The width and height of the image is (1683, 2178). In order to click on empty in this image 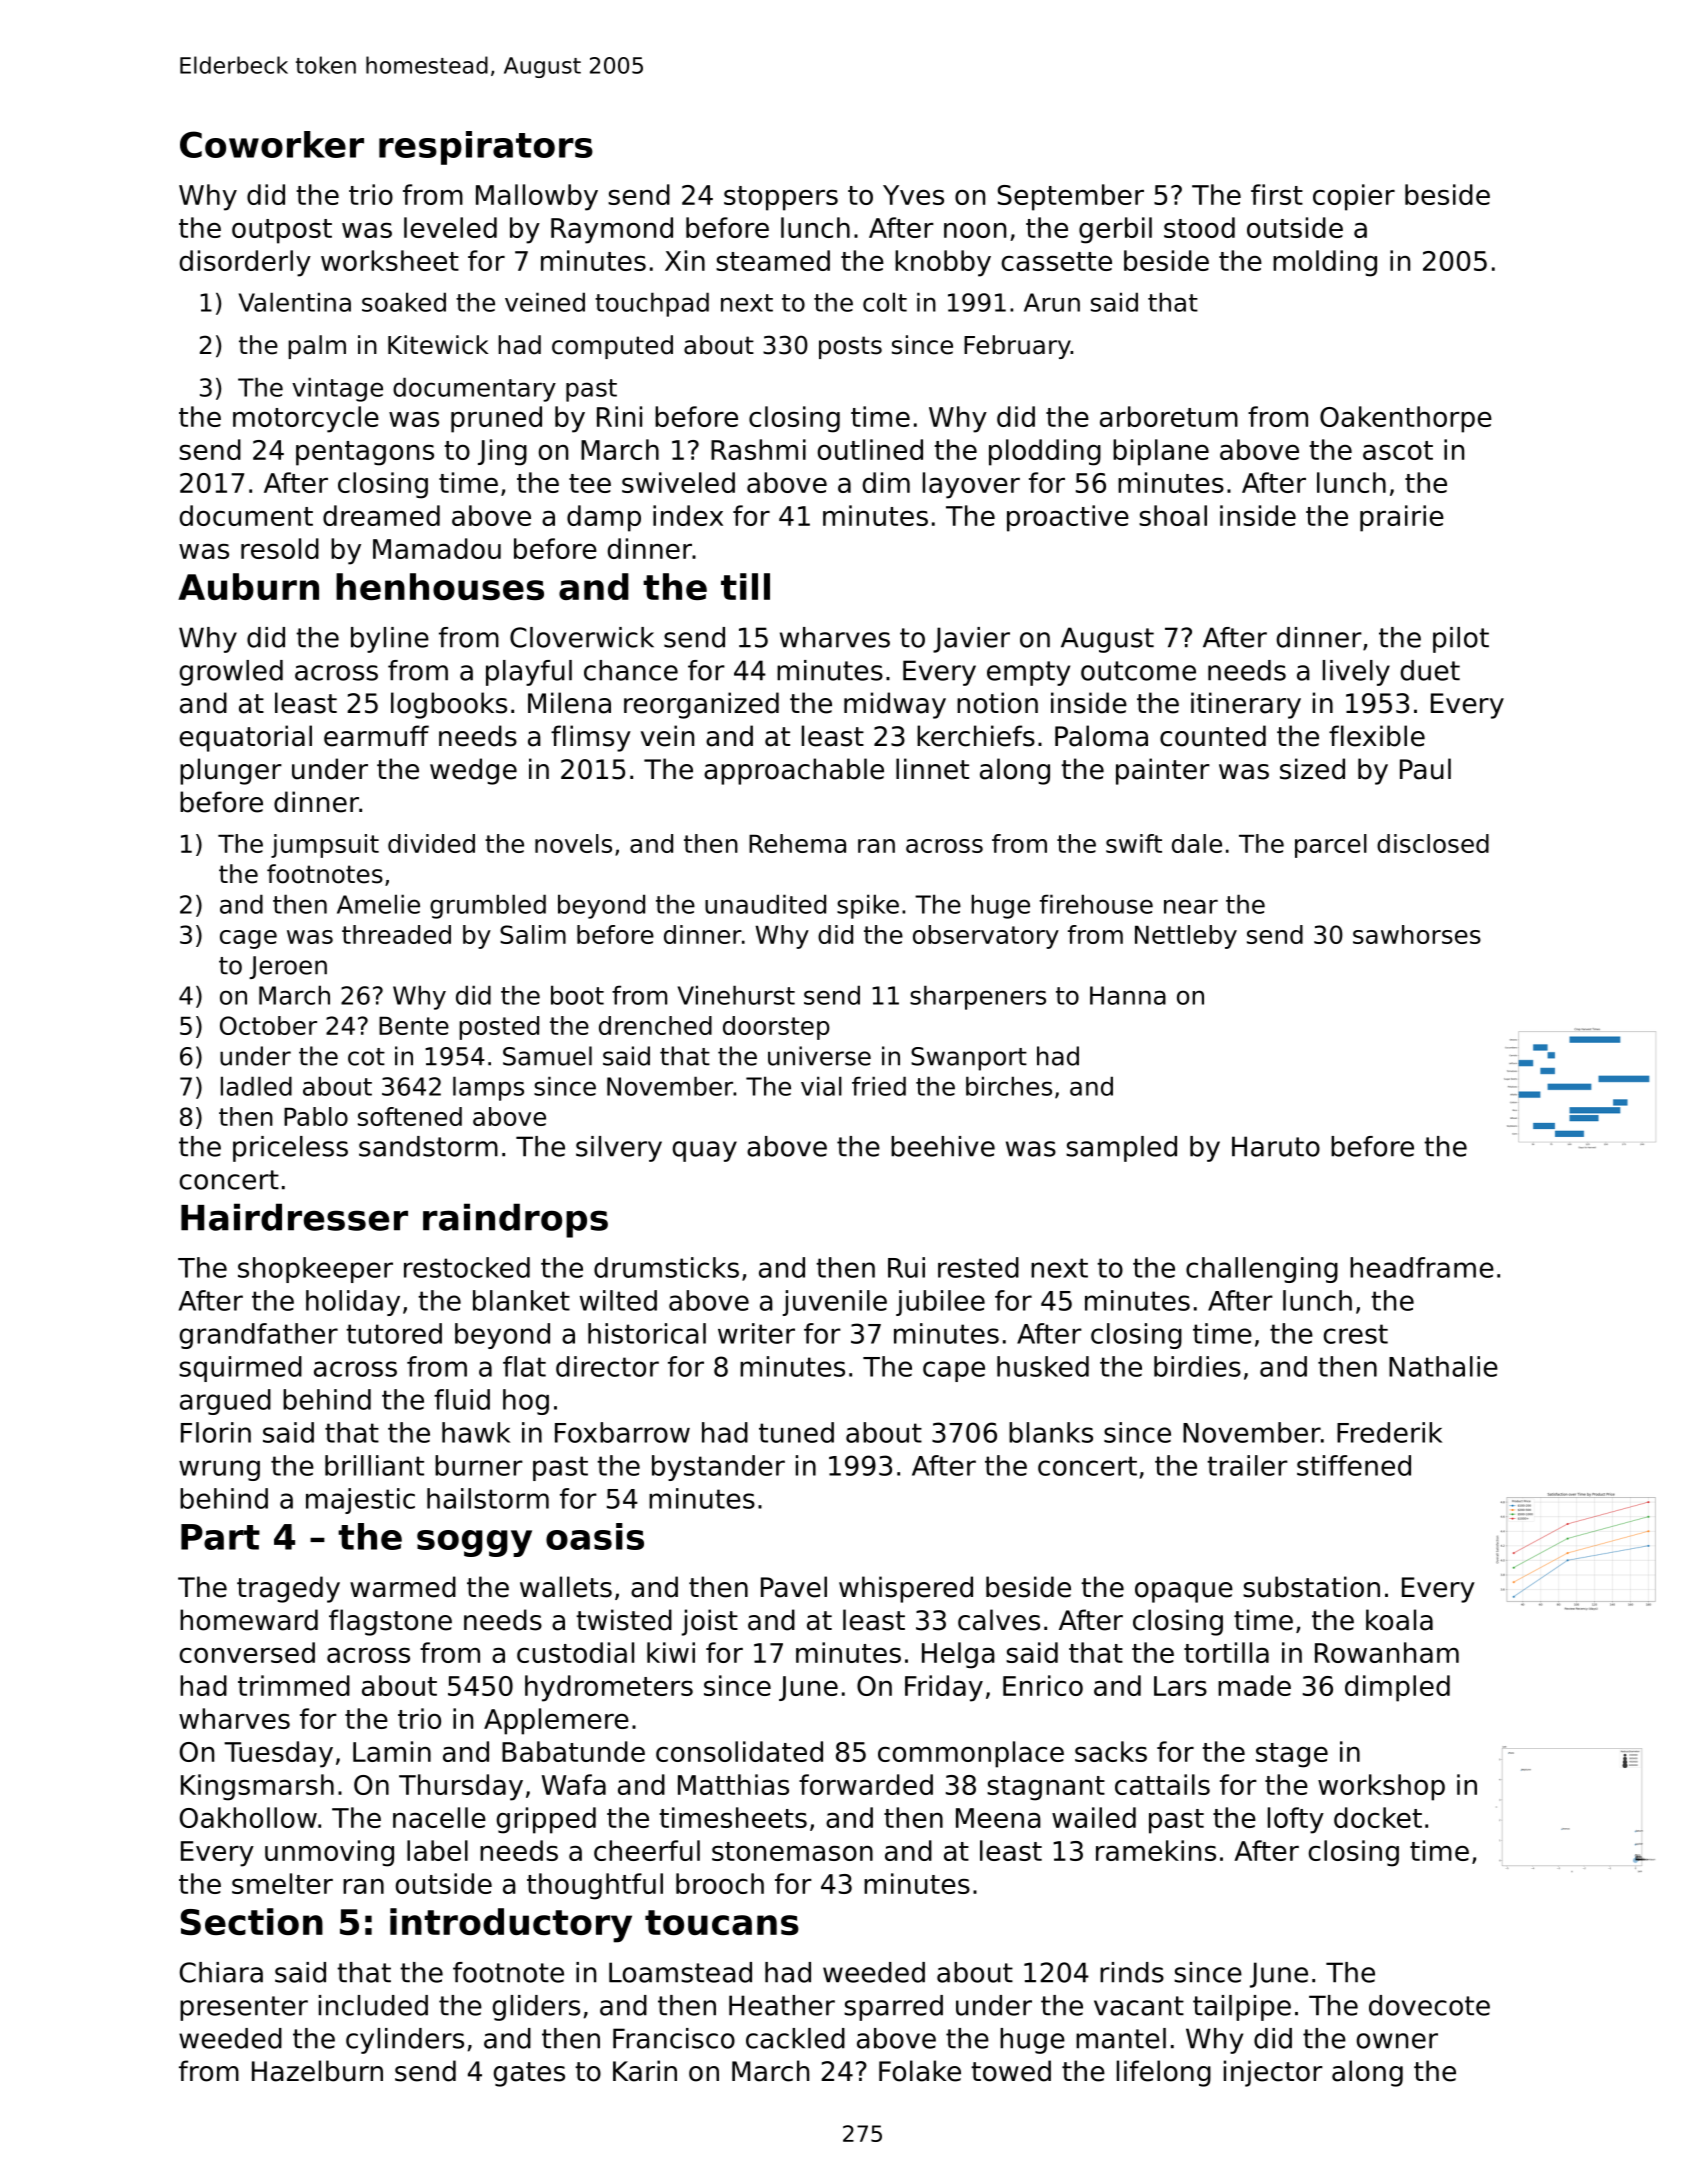, I will do `click(1028, 673)`.
